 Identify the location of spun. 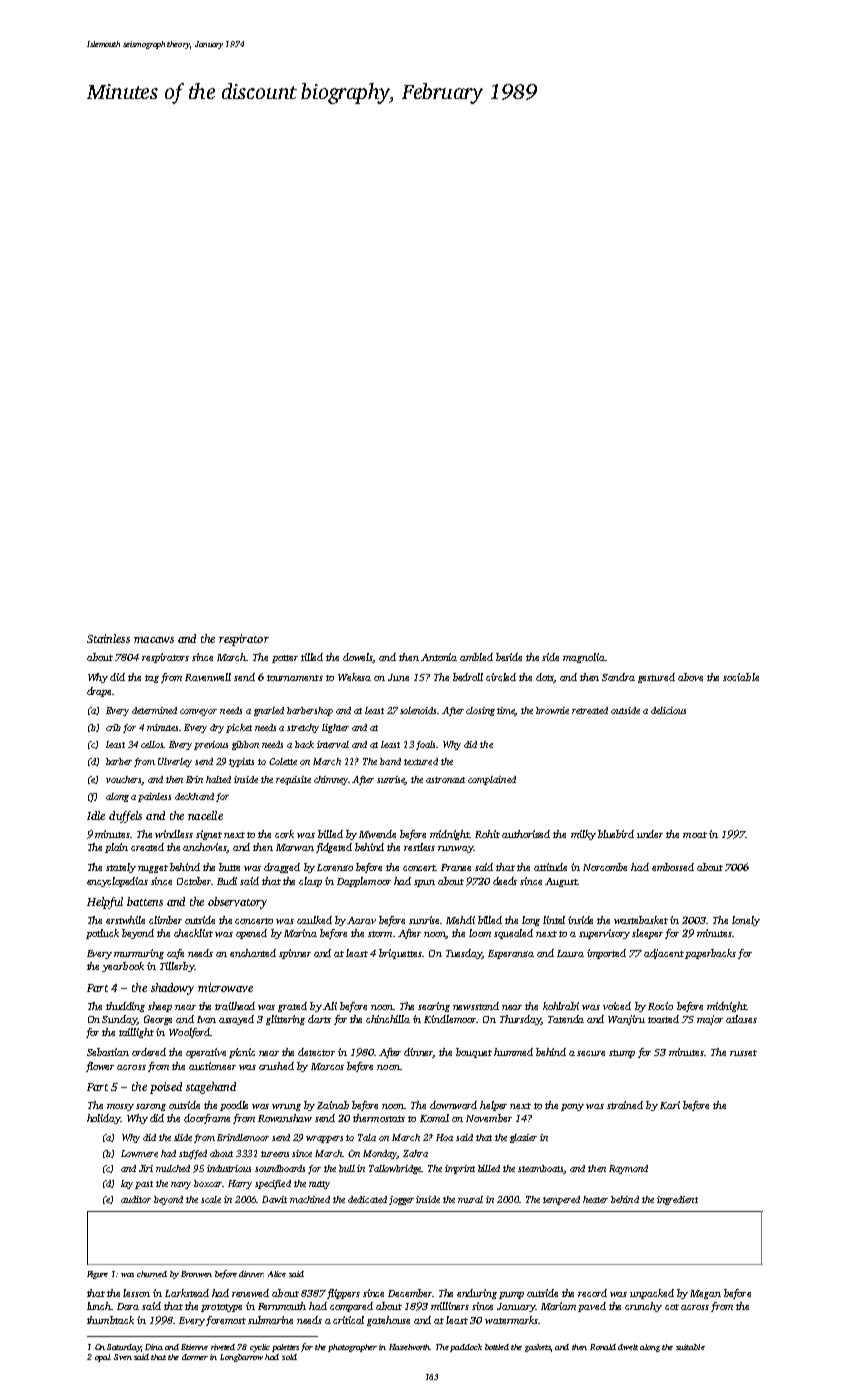
(424, 883).
